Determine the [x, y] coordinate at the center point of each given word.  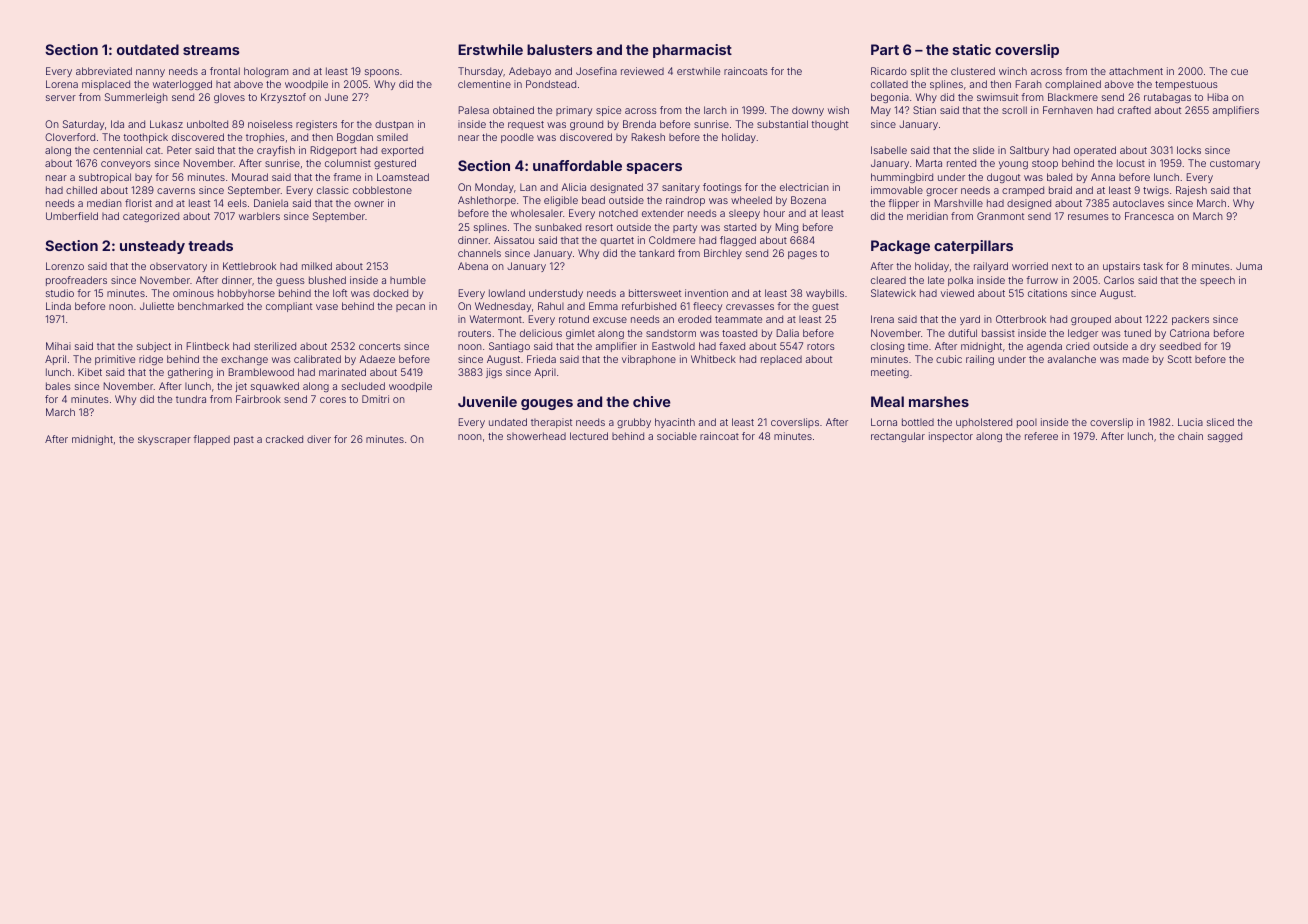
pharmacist [692, 51]
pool [1027, 423]
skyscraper [164, 440]
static [972, 49]
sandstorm [671, 333]
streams [211, 50]
